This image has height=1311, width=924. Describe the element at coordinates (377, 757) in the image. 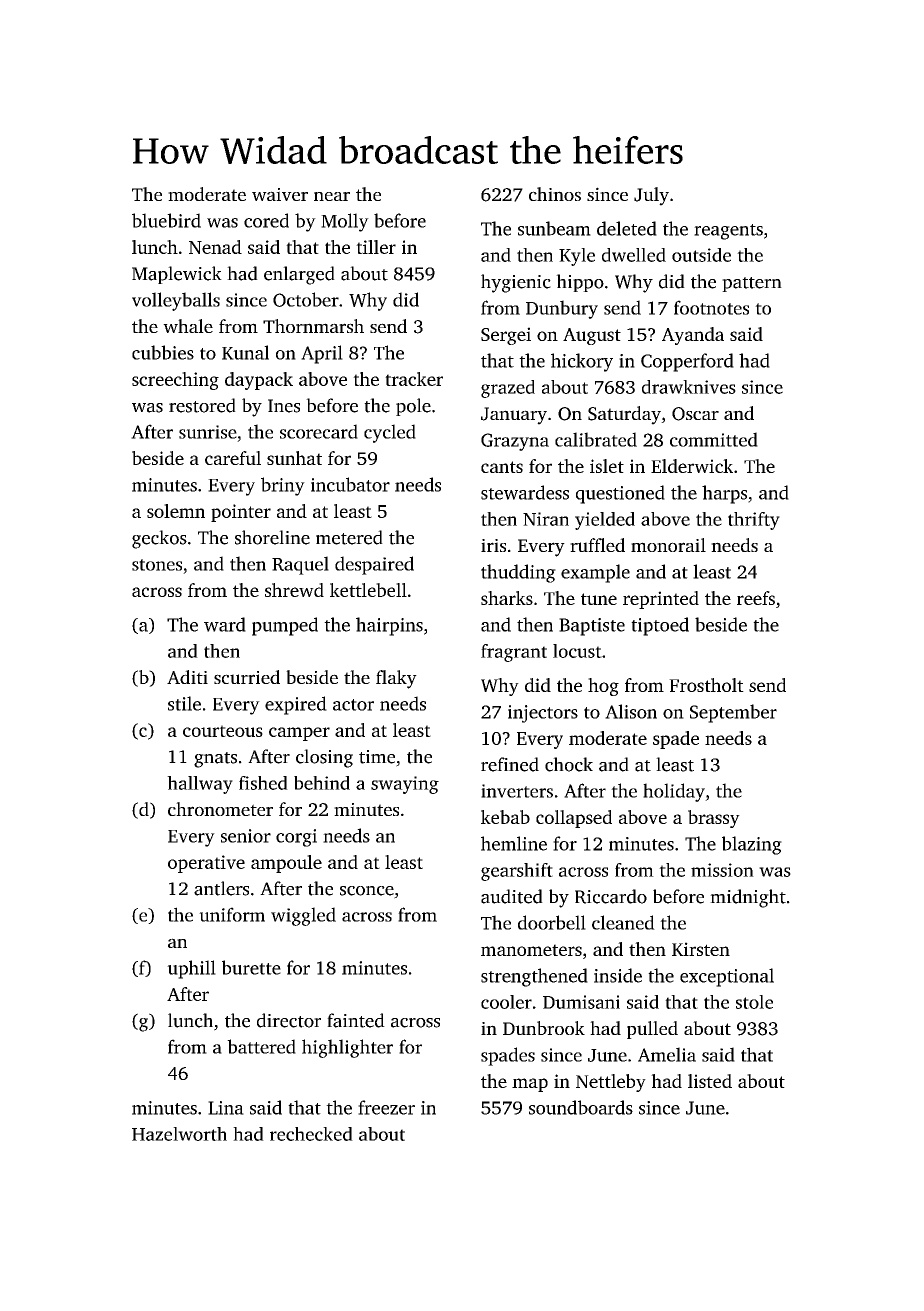

I see `time` at that location.
